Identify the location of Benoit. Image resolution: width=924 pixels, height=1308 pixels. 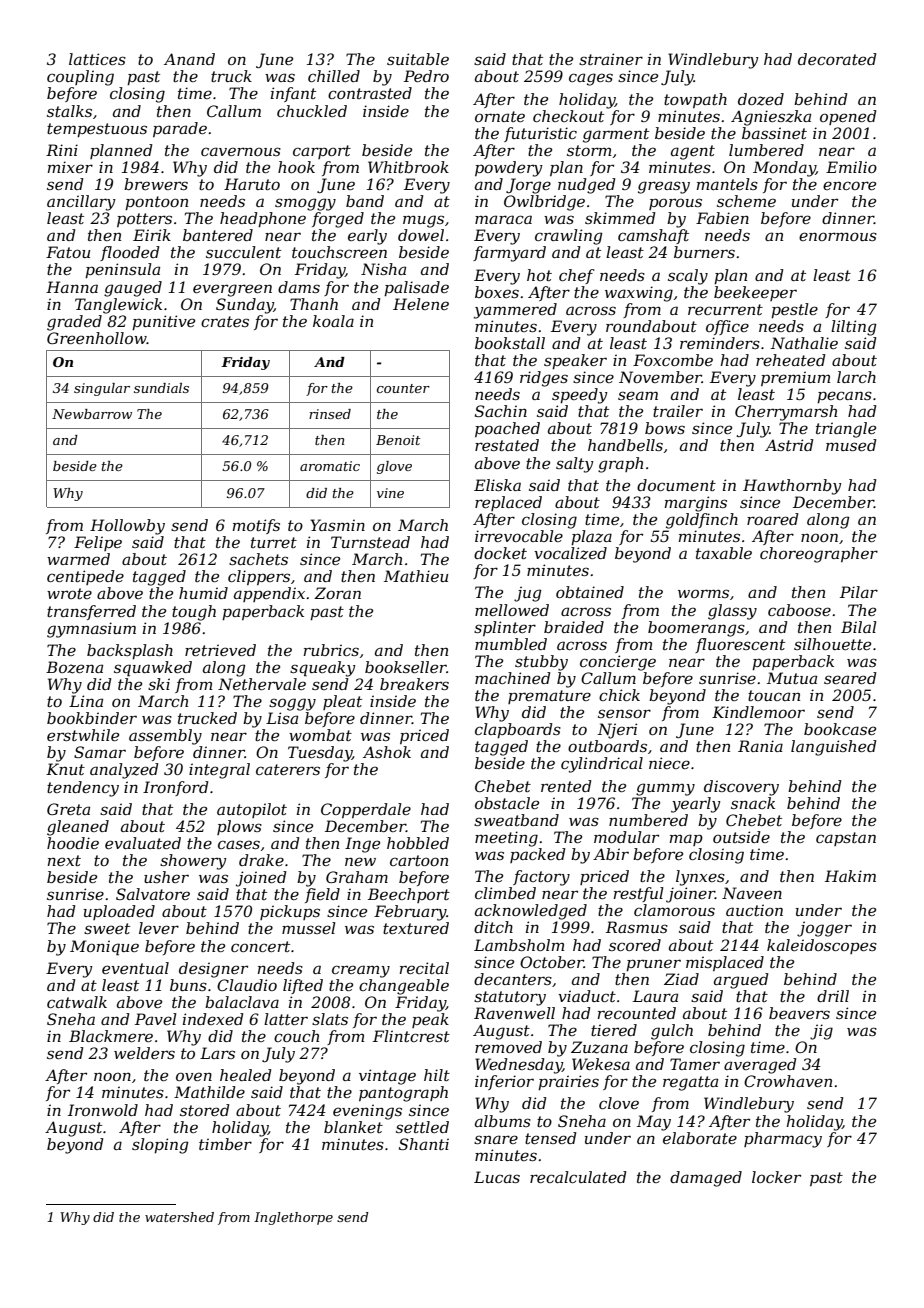
(398, 440).
